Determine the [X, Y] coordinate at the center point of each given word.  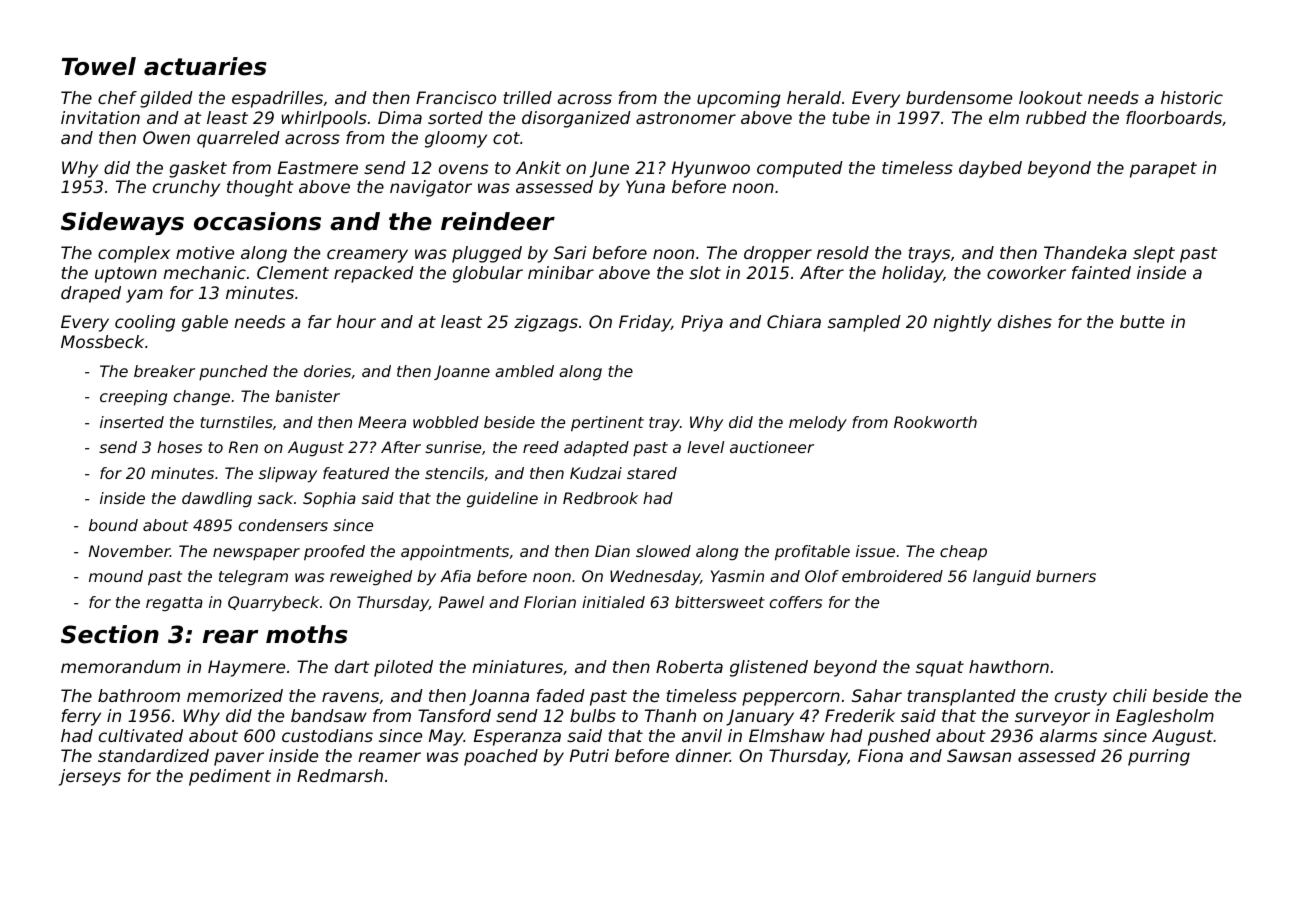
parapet [1163, 170]
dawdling [217, 499]
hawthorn [1009, 666]
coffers [796, 602]
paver [239, 759]
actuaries [205, 66]
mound [116, 576]
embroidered [892, 576]
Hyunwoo [711, 169]
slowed [663, 551]
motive [205, 252]
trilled [527, 97]
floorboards [1174, 117]
